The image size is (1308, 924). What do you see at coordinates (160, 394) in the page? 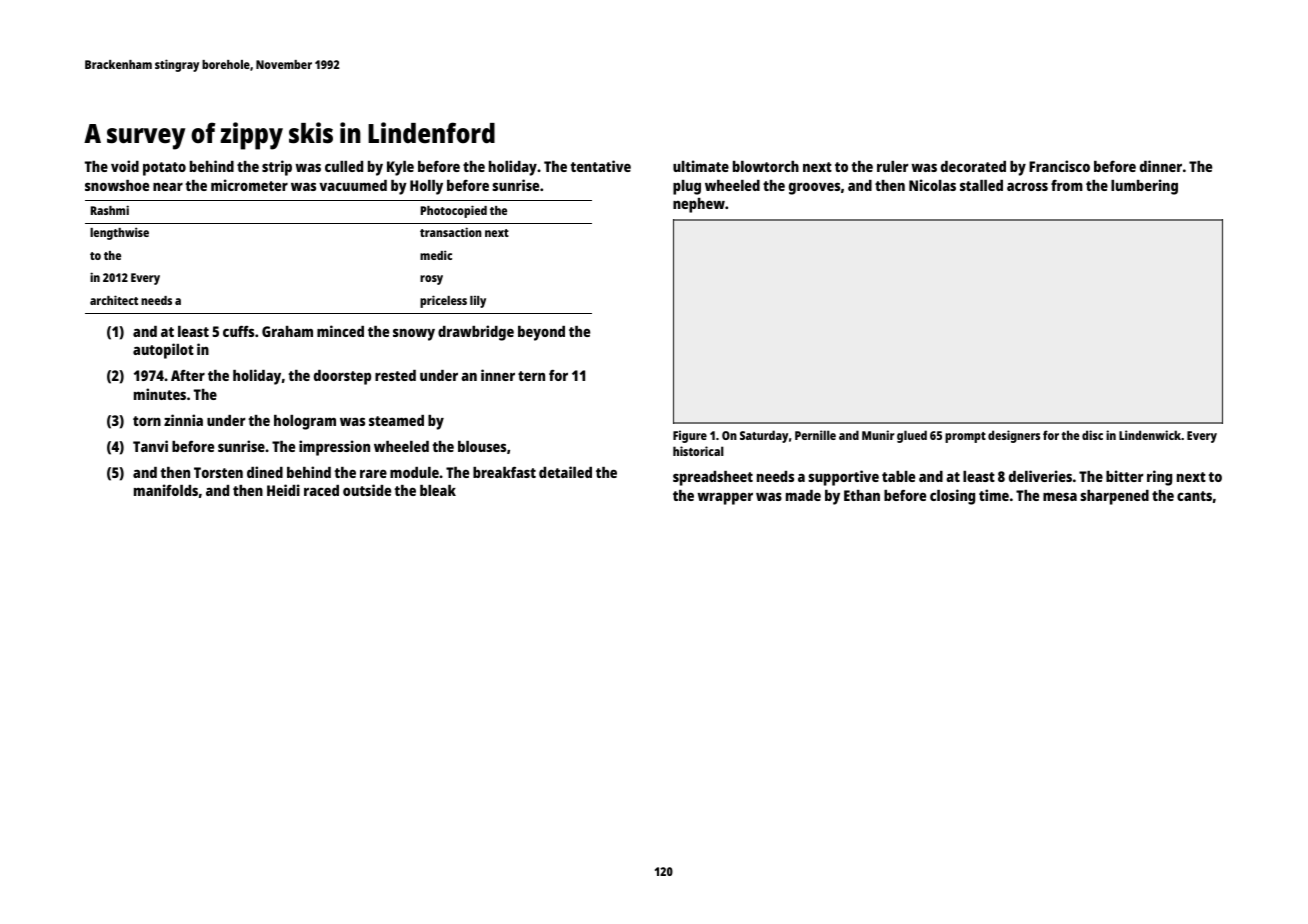
I see `minutes` at bounding box center [160, 394].
